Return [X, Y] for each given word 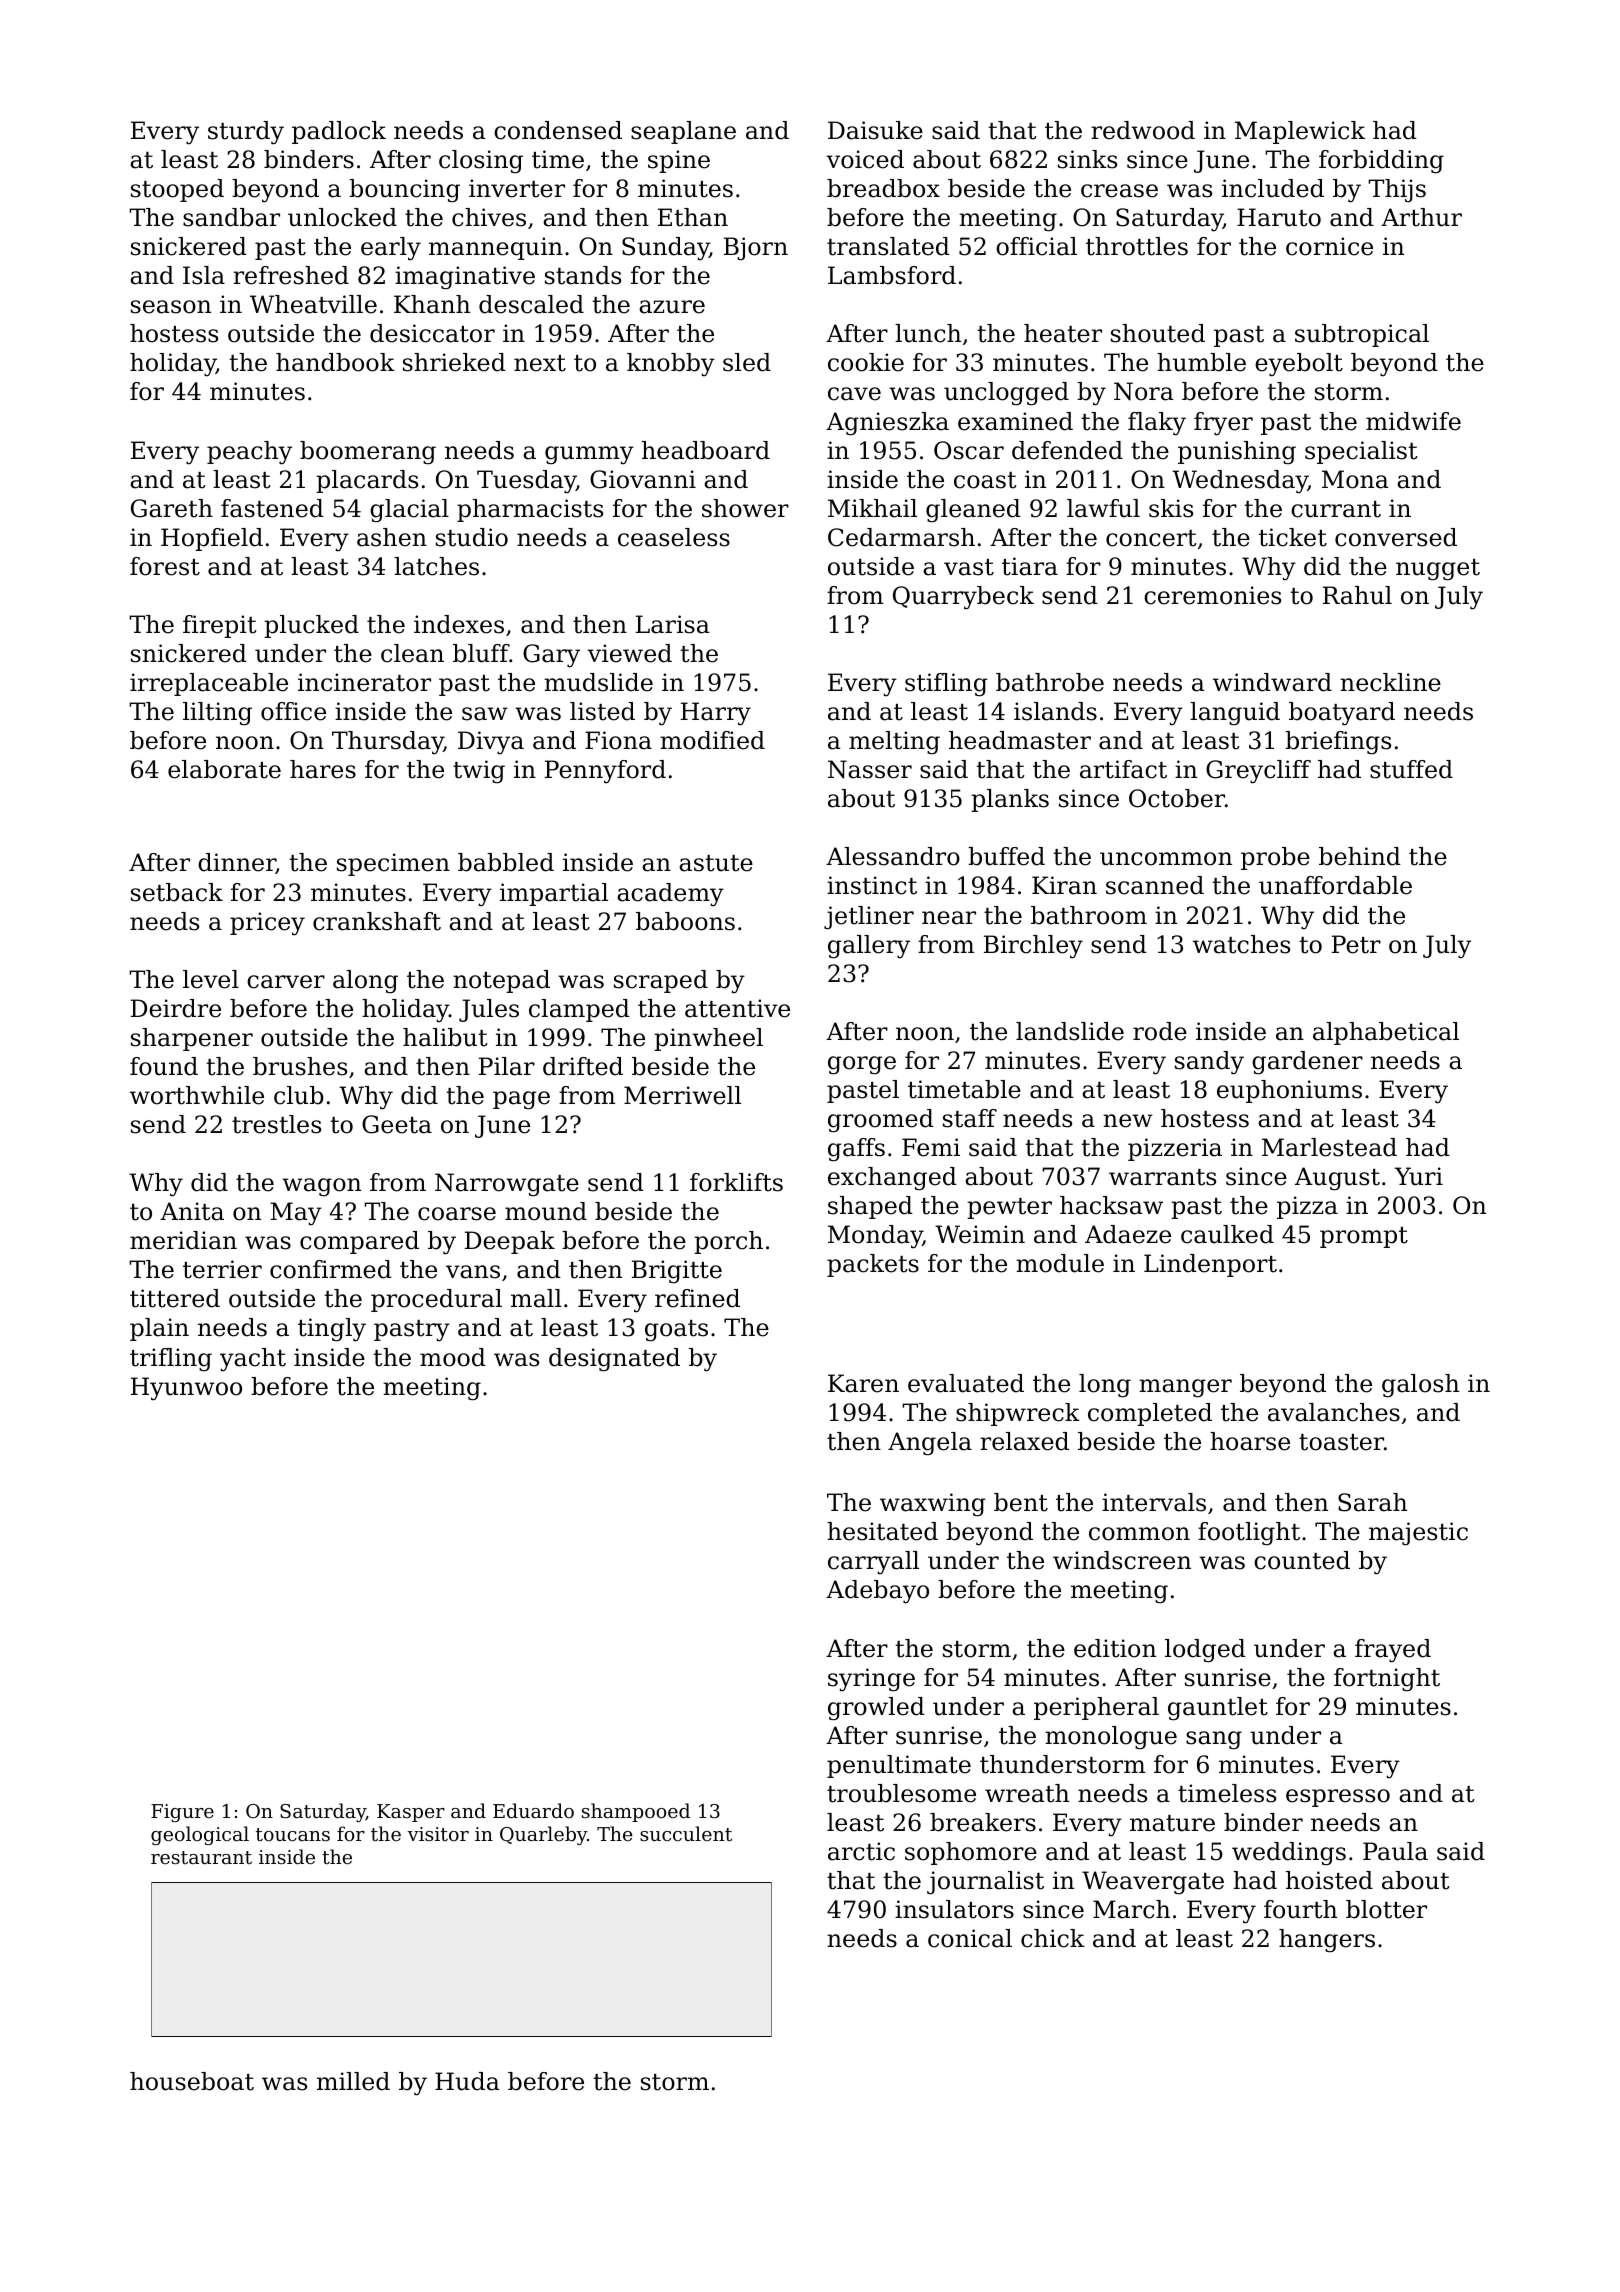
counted [1302, 1560]
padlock [339, 132]
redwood [1143, 130]
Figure [182, 1813]
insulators [954, 1909]
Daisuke [875, 130]
